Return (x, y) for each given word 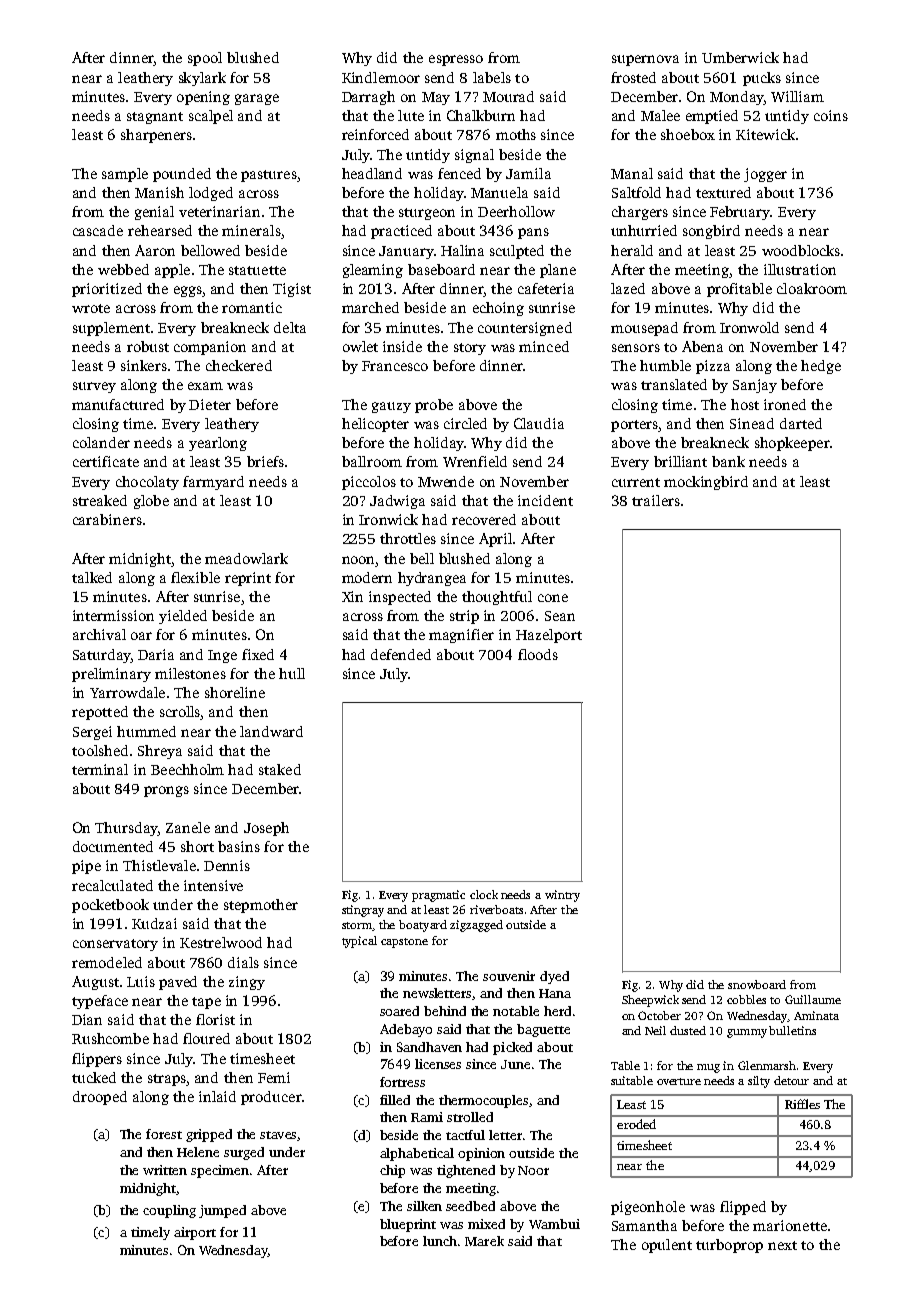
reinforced (375, 134)
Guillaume (813, 999)
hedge (821, 367)
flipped (743, 1208)
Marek (484, 1241)
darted (801, 423)
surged (244, 1153)
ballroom (372, 461)
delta (290, 327)
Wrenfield (475, 461)
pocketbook (110, 906)
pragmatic (438, 896)
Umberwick (740, 57)
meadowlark (246, 558)
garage (257, 99)
